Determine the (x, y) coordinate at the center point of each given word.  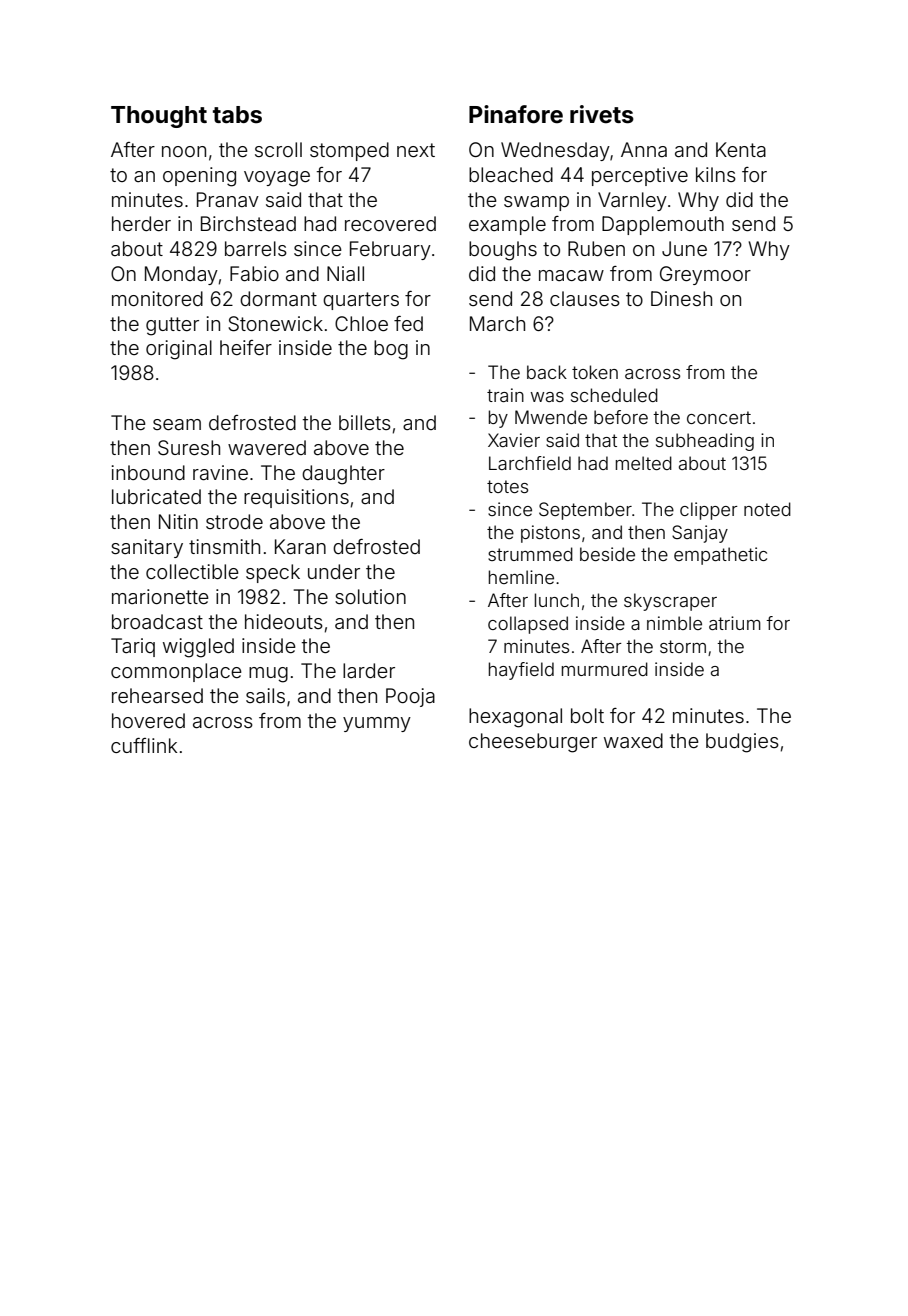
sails (265, 695)
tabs (237, 115)
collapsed (528, 625)
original (179, 350)
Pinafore (516, 114)
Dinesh (681, 298)
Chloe (361, 323)
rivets (602, 114)
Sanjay (700, 534)
